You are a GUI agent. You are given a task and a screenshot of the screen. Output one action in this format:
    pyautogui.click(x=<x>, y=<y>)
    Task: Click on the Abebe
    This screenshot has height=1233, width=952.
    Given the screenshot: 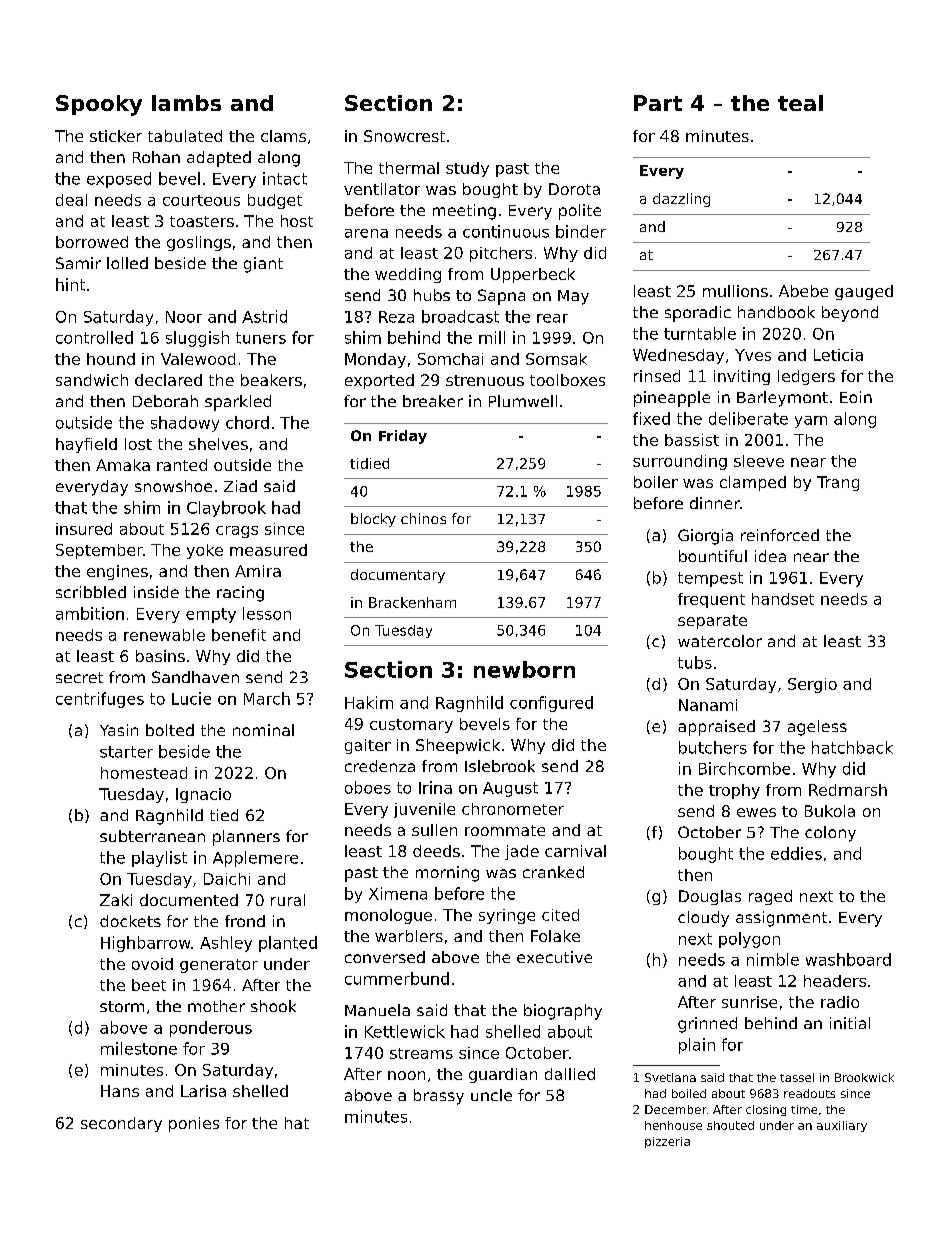 What is the action you would take?
    pyautogui.click(x=803, y=291)
